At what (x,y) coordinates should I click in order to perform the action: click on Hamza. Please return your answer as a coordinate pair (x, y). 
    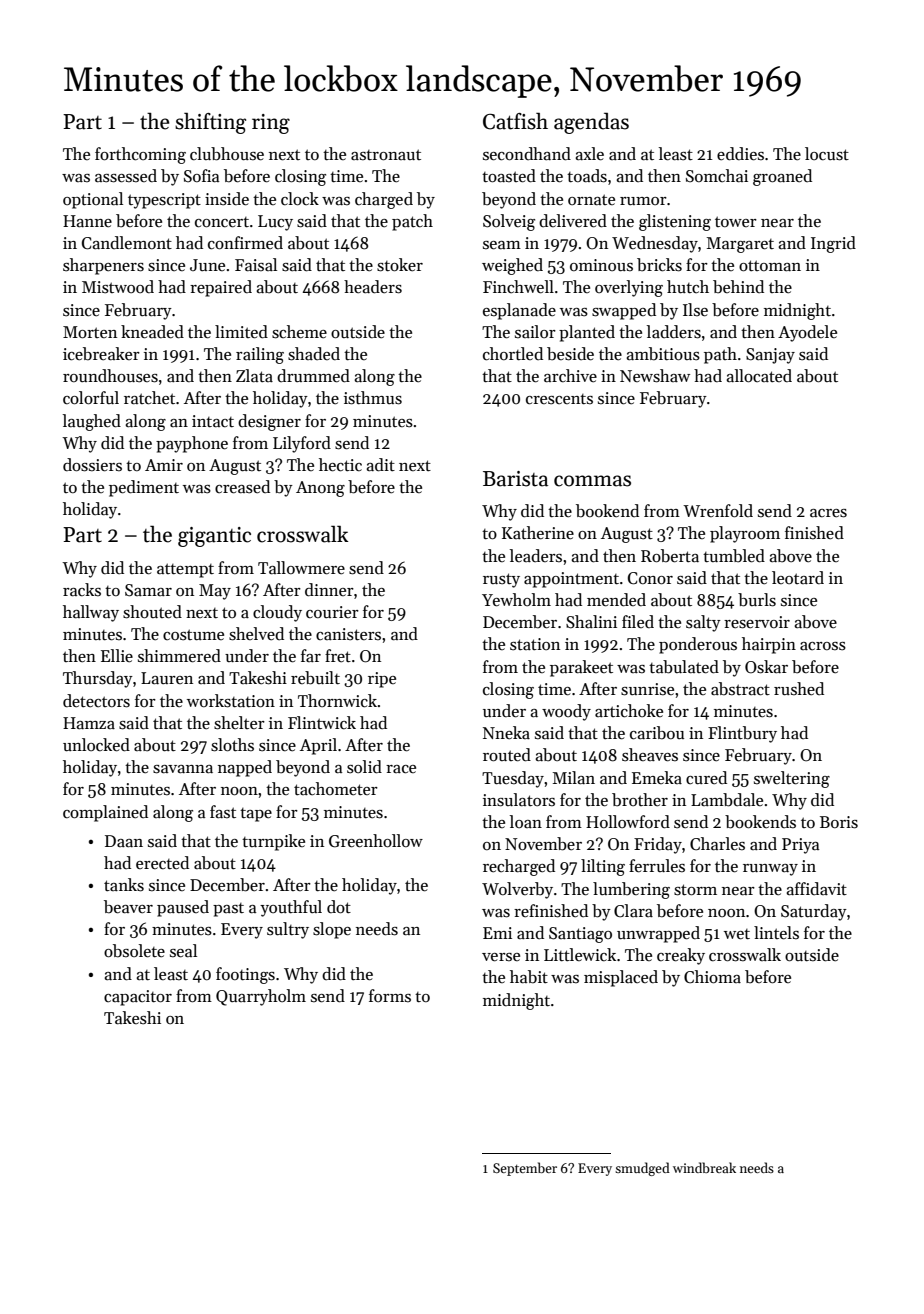
    Looking at the image, I should click on (89, 723).
